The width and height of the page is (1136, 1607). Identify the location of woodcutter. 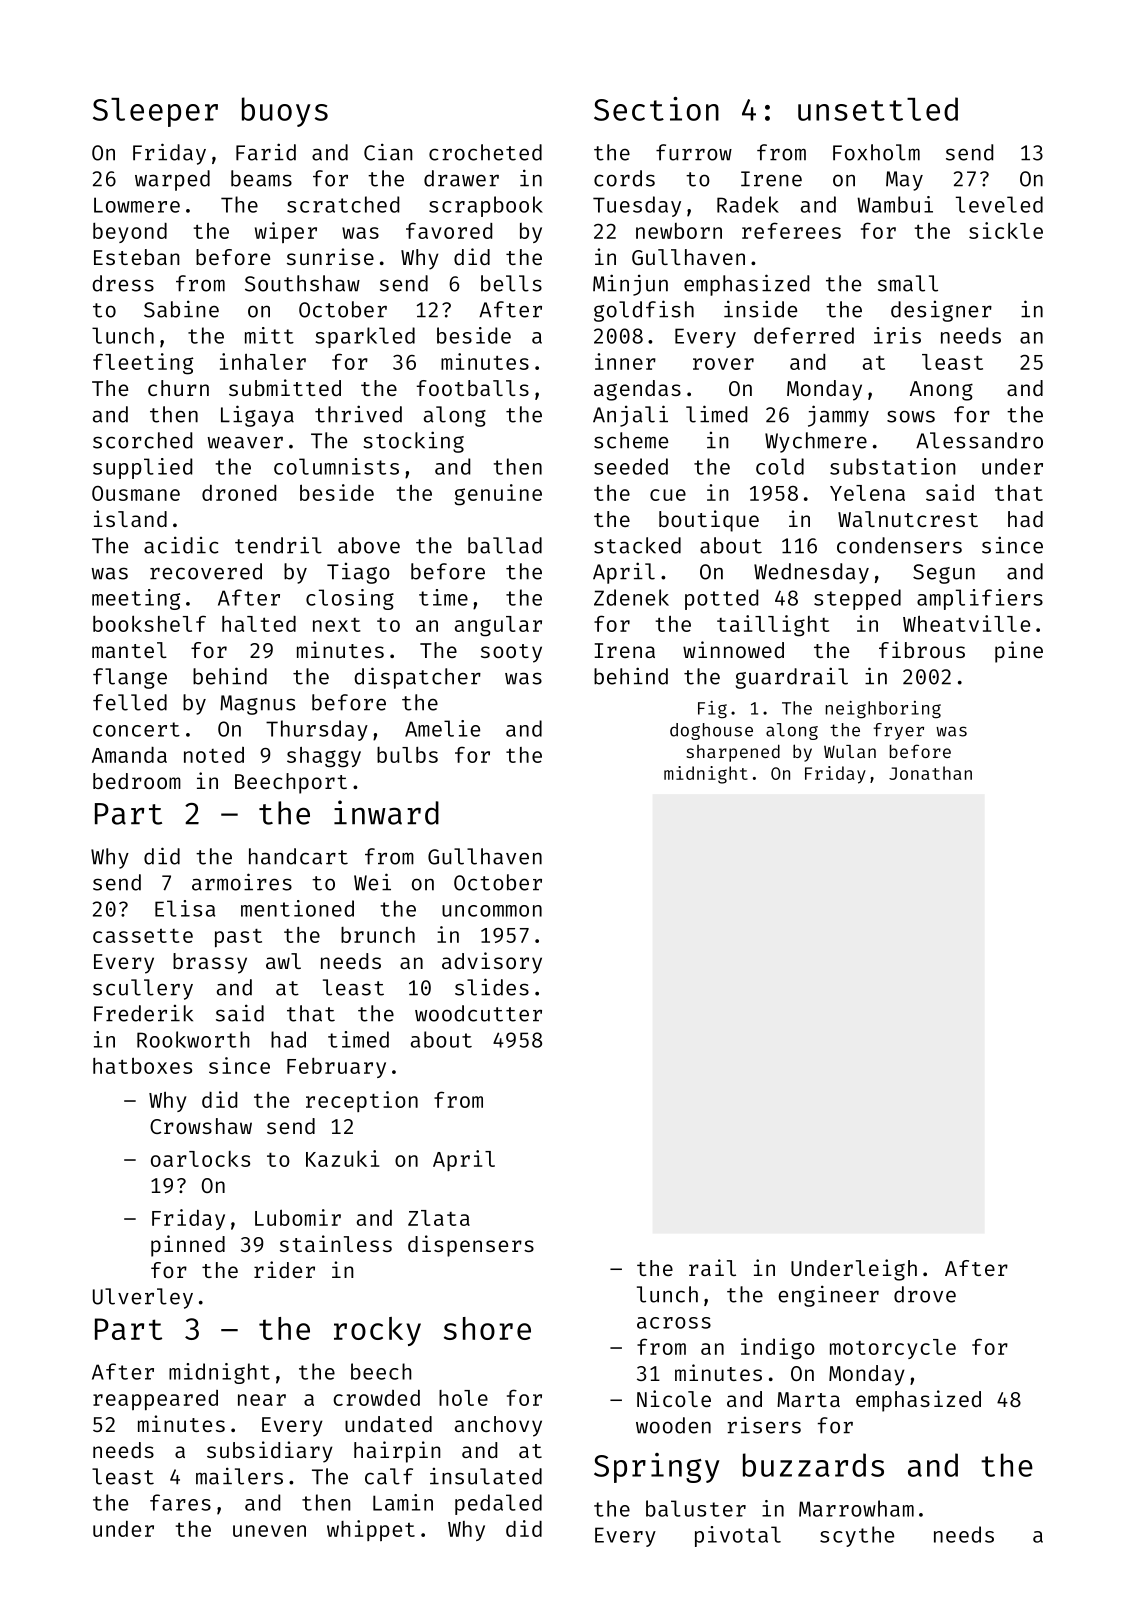
(478, 1013).
